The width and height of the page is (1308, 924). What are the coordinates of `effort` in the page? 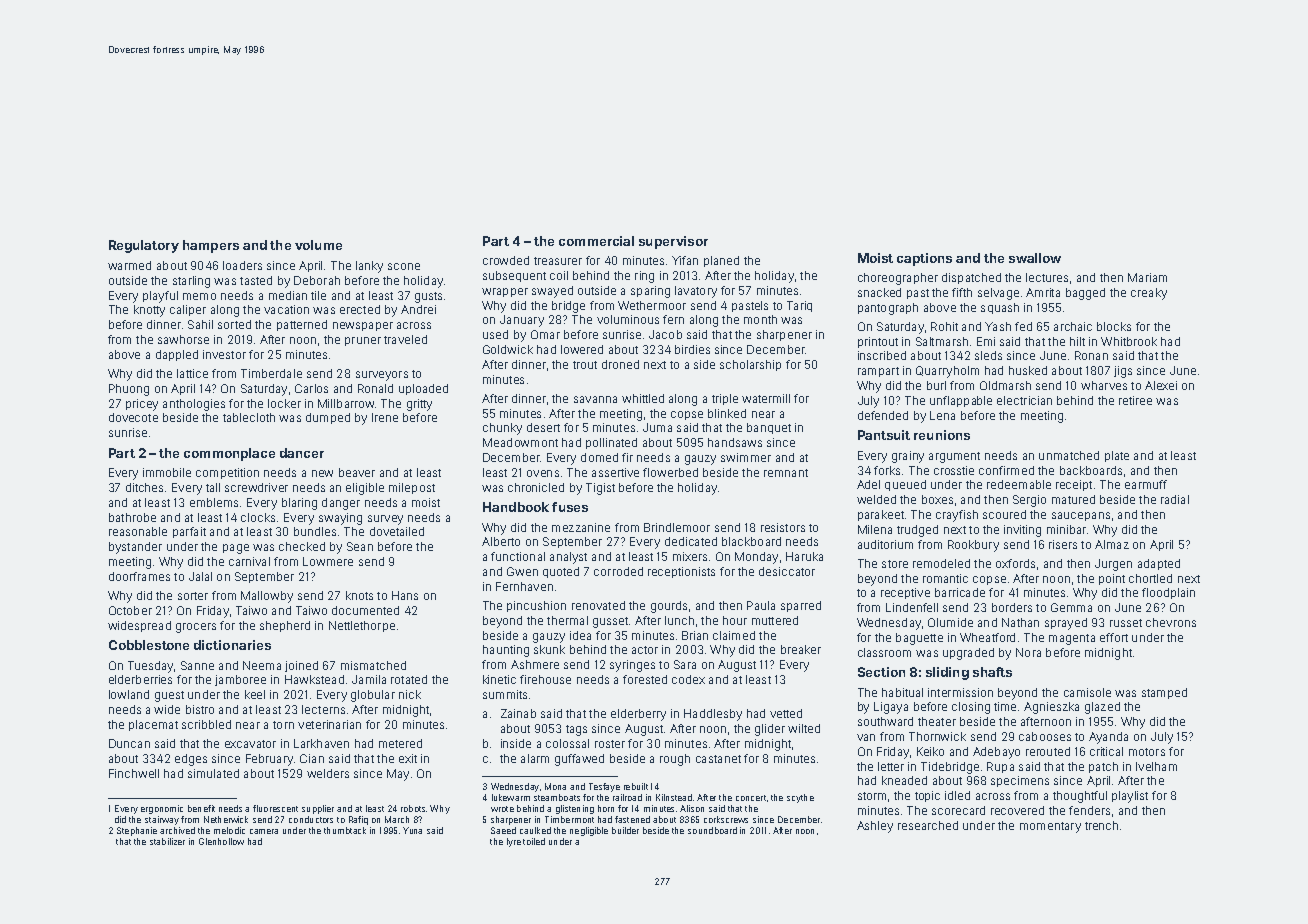 It's located at (1114, 637).
